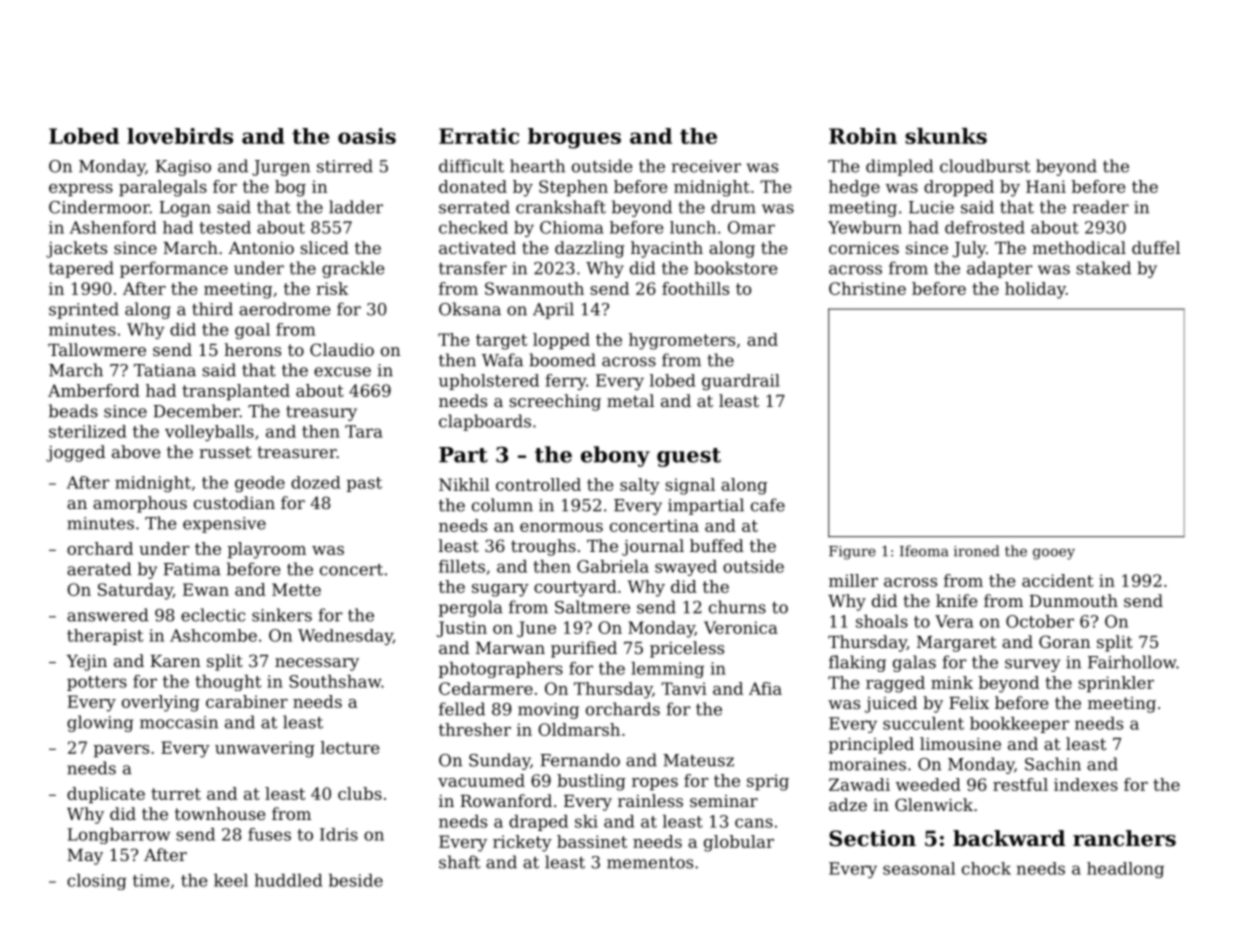  I want to click on ragged, so click(895, 684).
